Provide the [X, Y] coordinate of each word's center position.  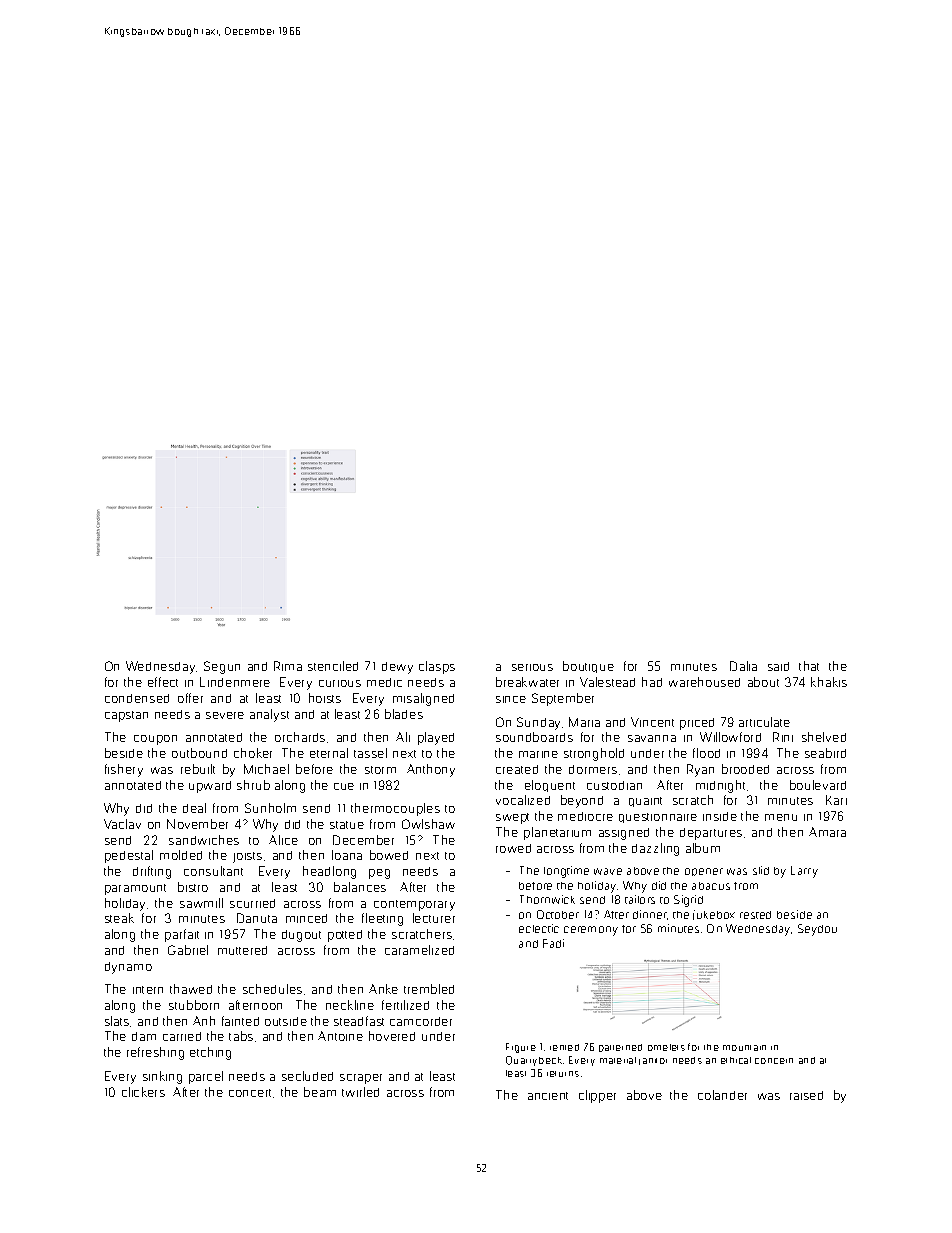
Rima [288, 666]
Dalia [743, 666]
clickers [143, 1092]
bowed [389, 855]
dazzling [655, 849]
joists [247, 857]
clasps [437, 667]
